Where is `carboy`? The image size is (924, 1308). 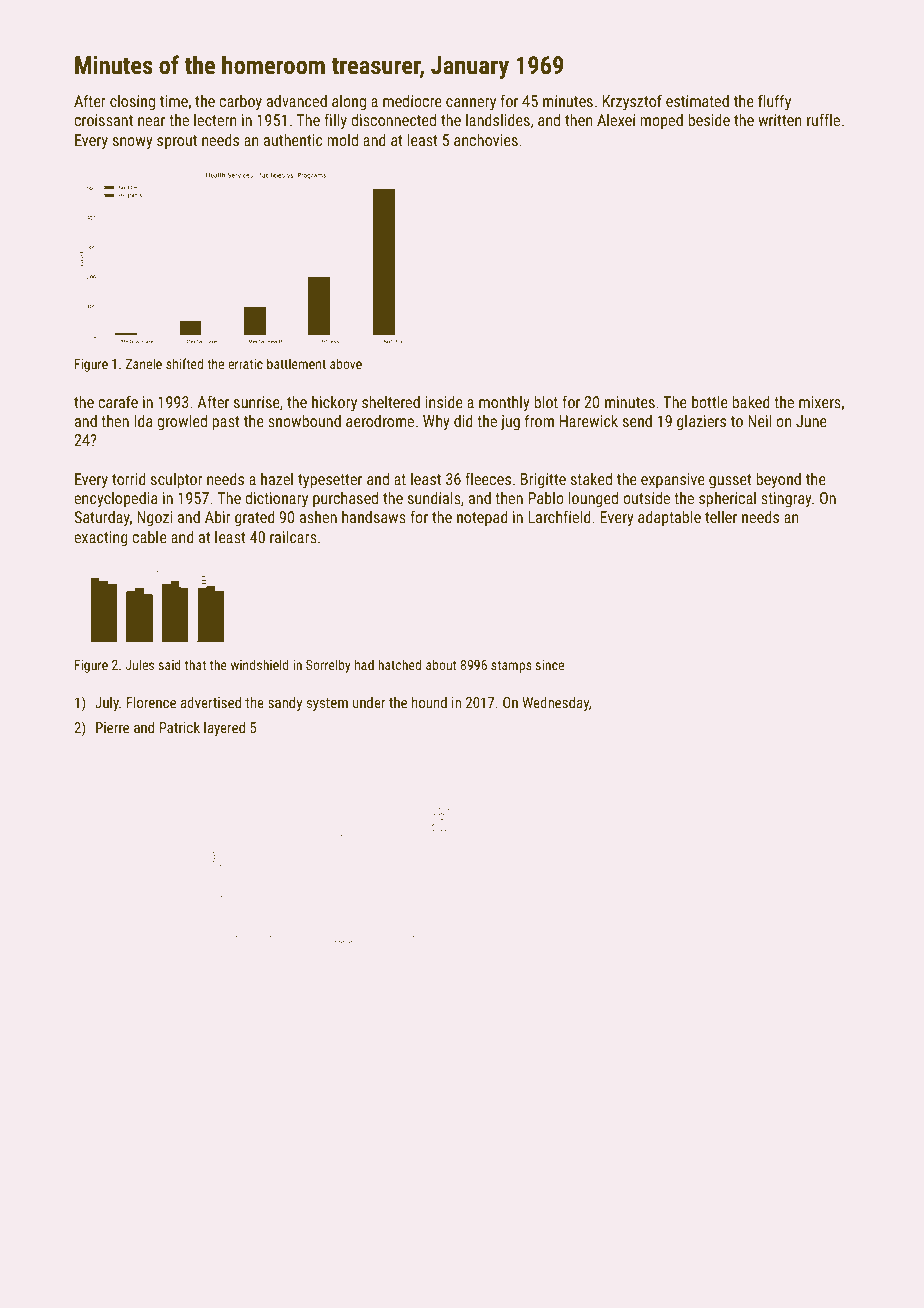
carboy is located at coordinates (240, 103).
